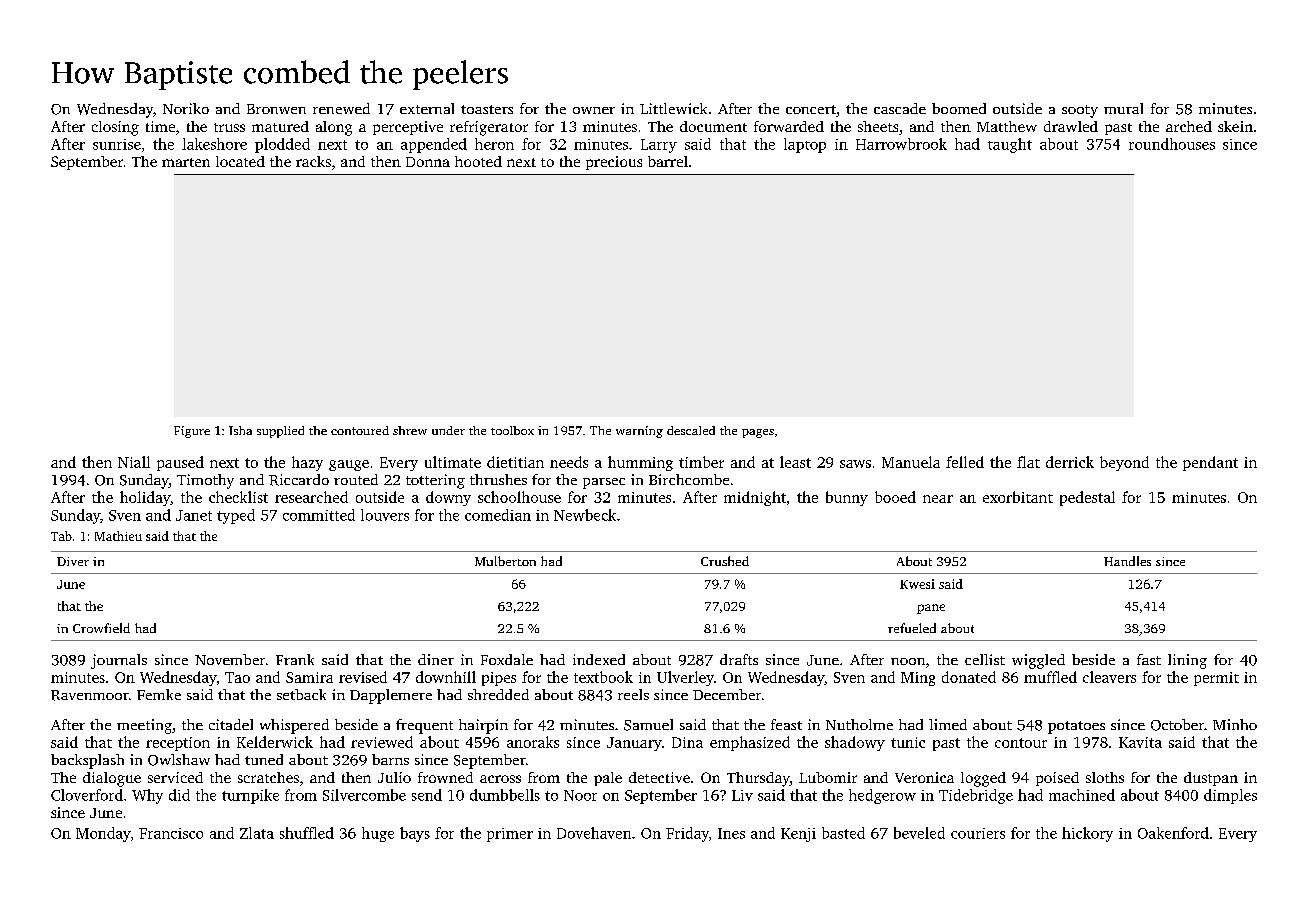 The image size is (1308, 924). Describe the element at coordinates (483, 726) in the image. I see `hairpin` at that location.
